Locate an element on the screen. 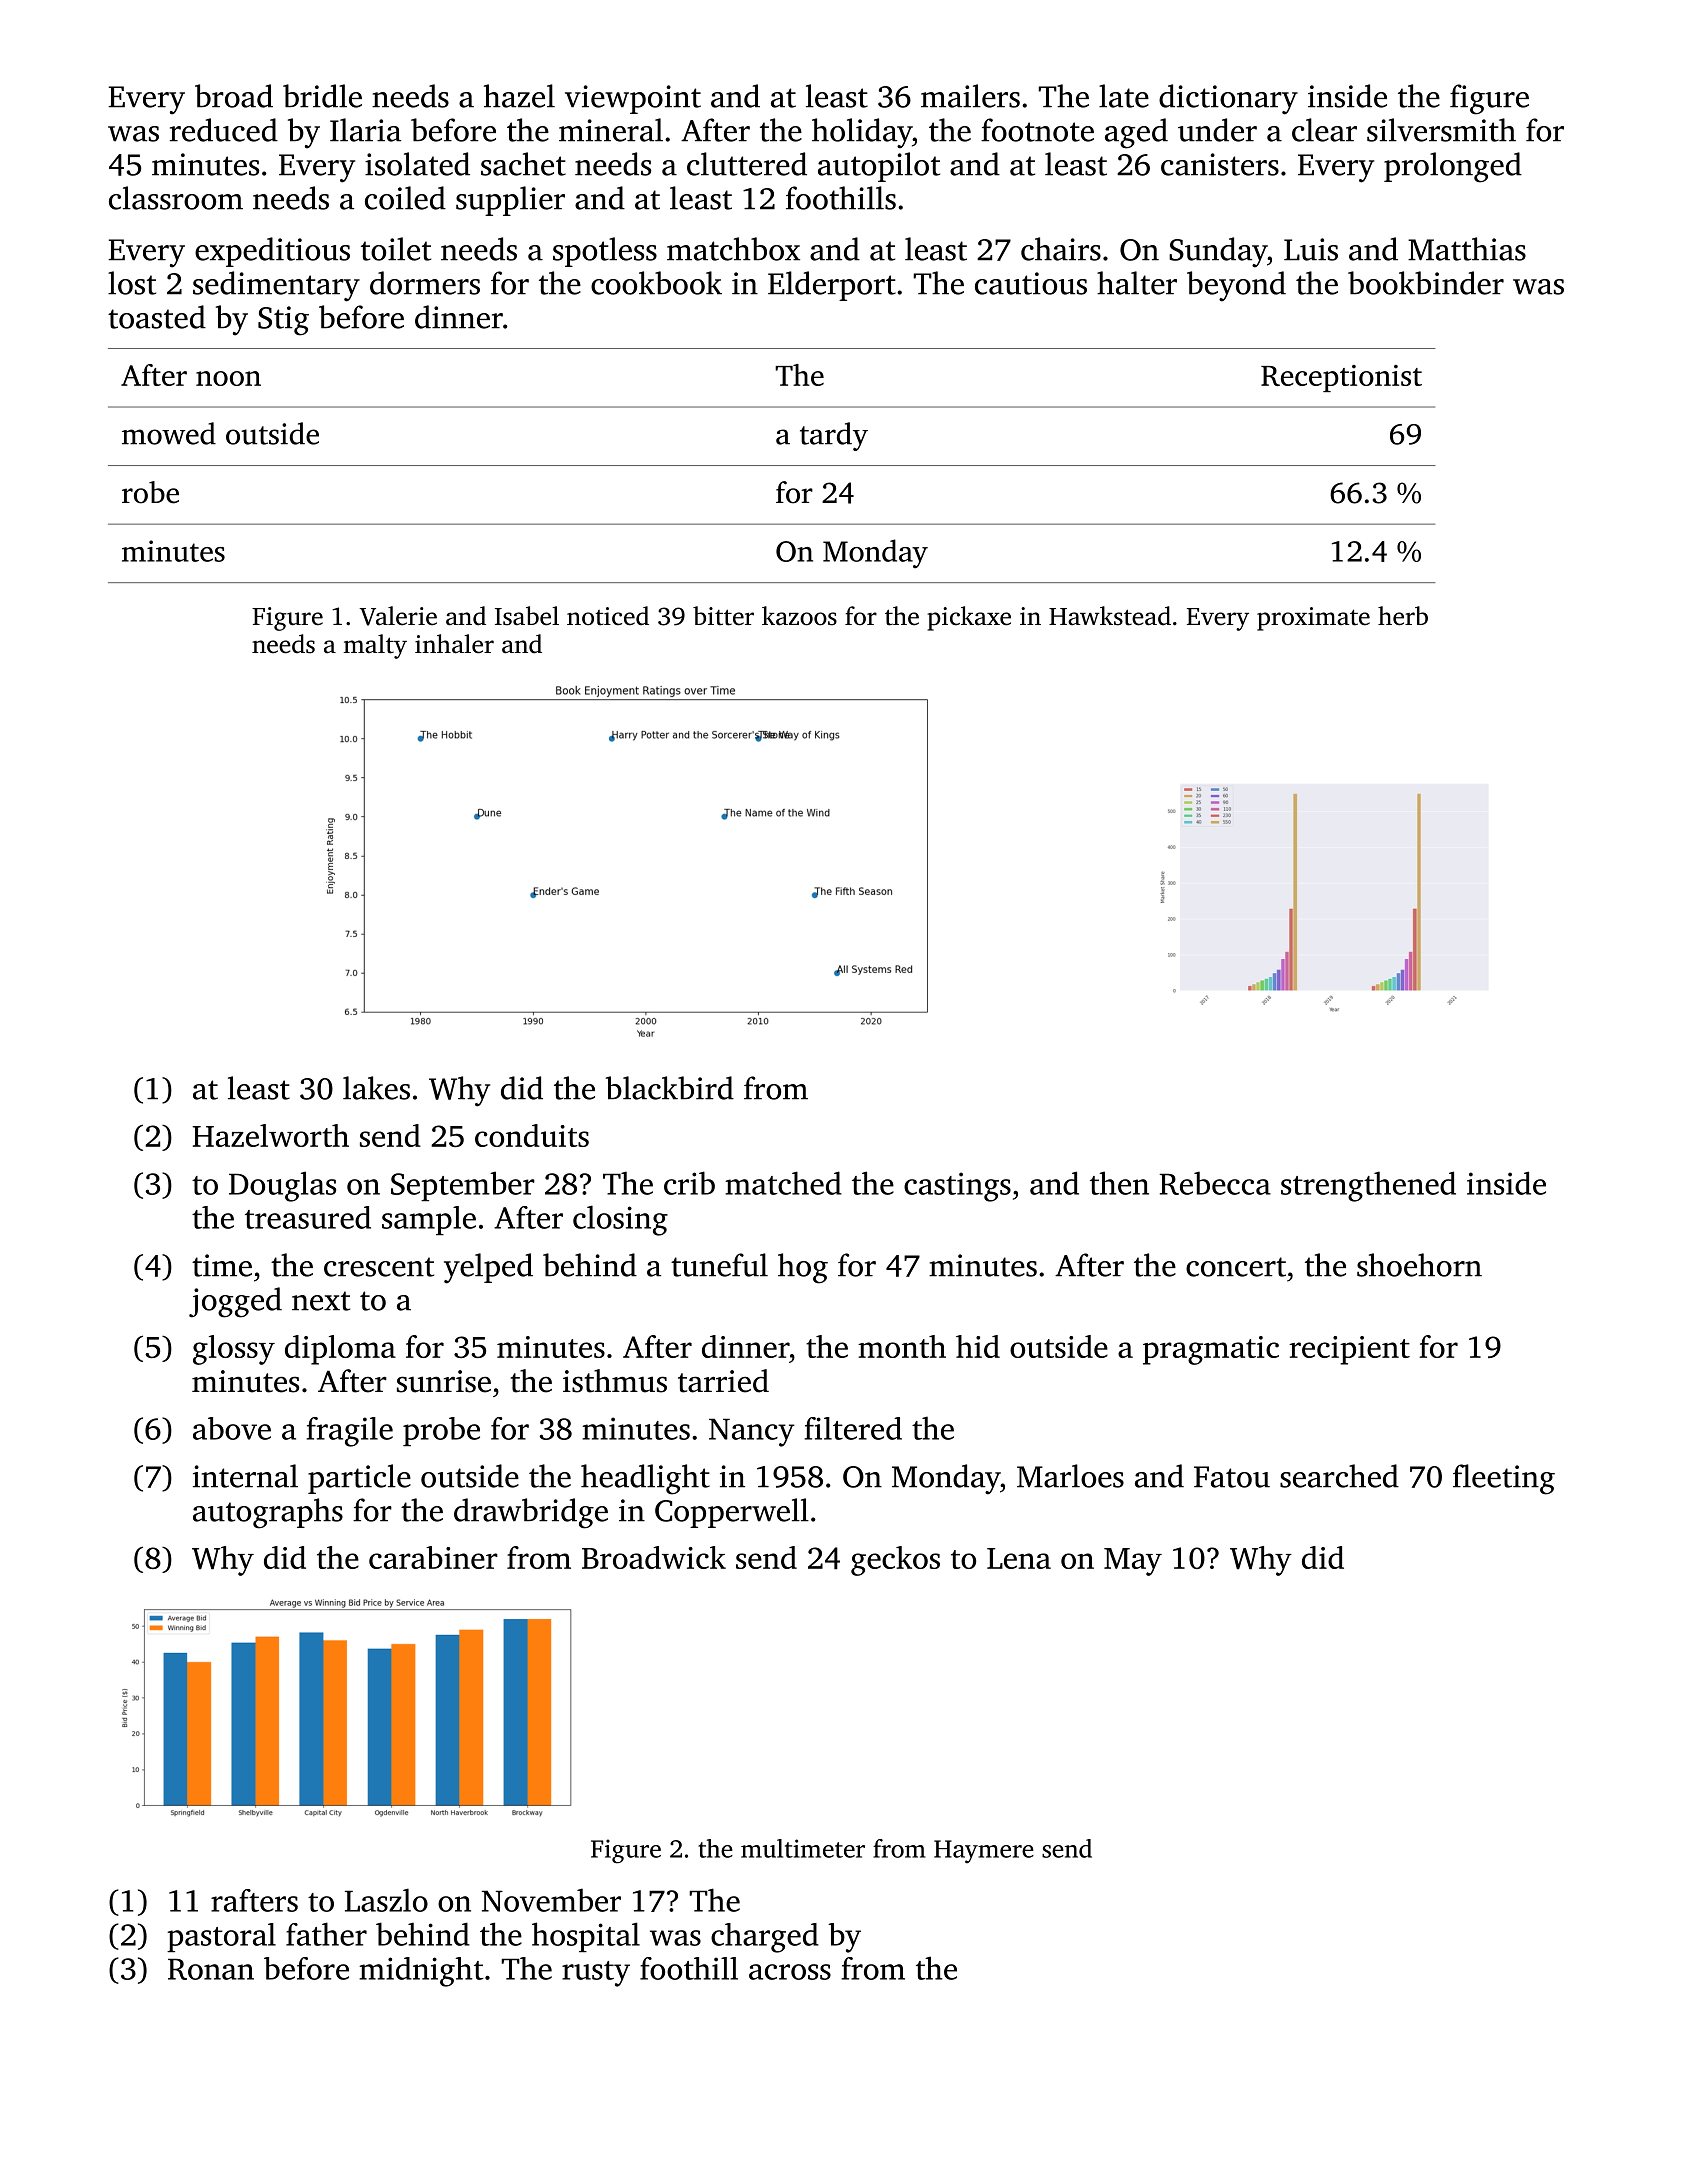 Image resolution: width=1683 pixels, height=2178 pixels. reduced is located at coordinates (224, 130).
